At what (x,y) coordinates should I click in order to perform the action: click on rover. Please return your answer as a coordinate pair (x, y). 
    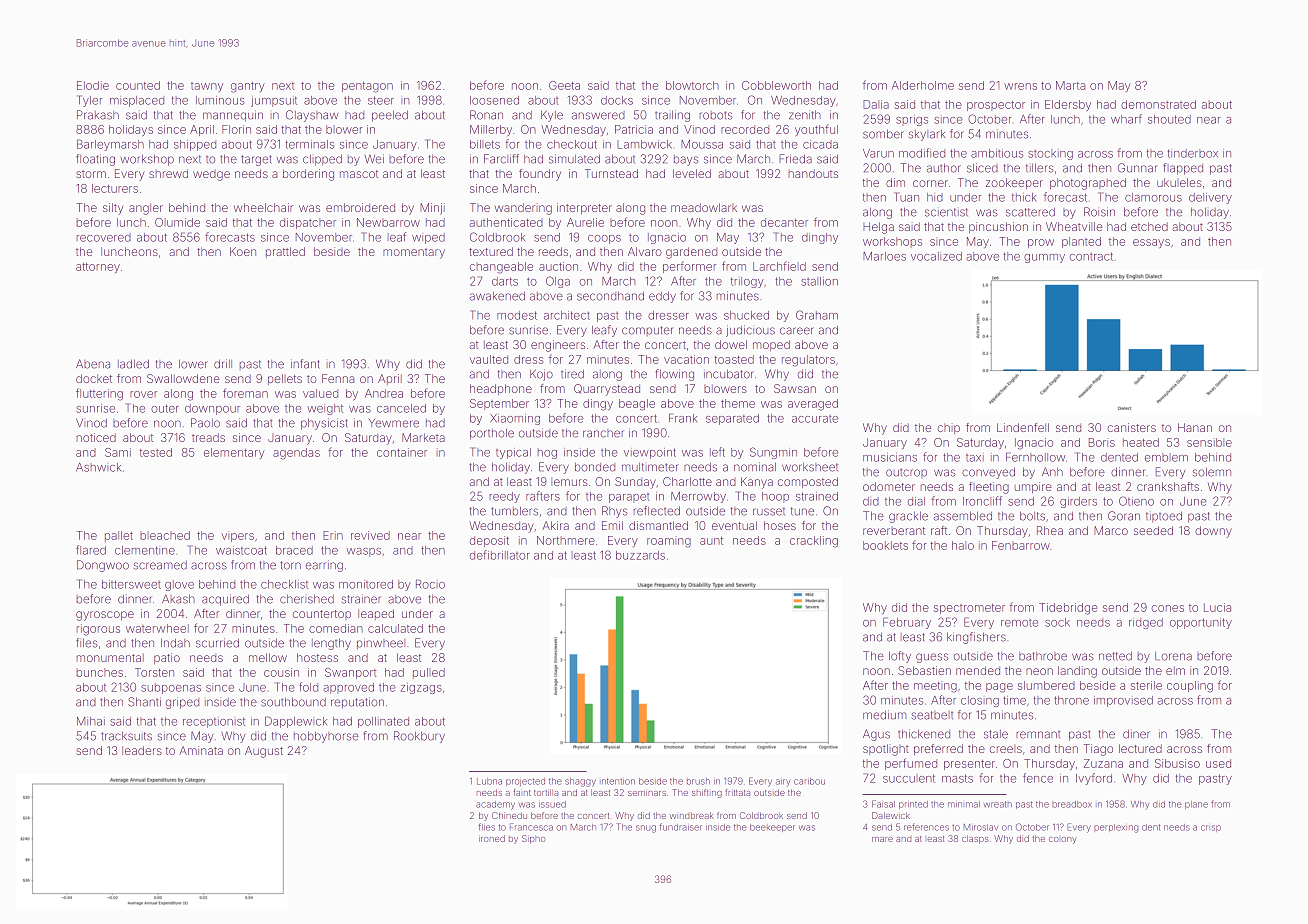
    Looking at the image, I should click on (144, 394).
